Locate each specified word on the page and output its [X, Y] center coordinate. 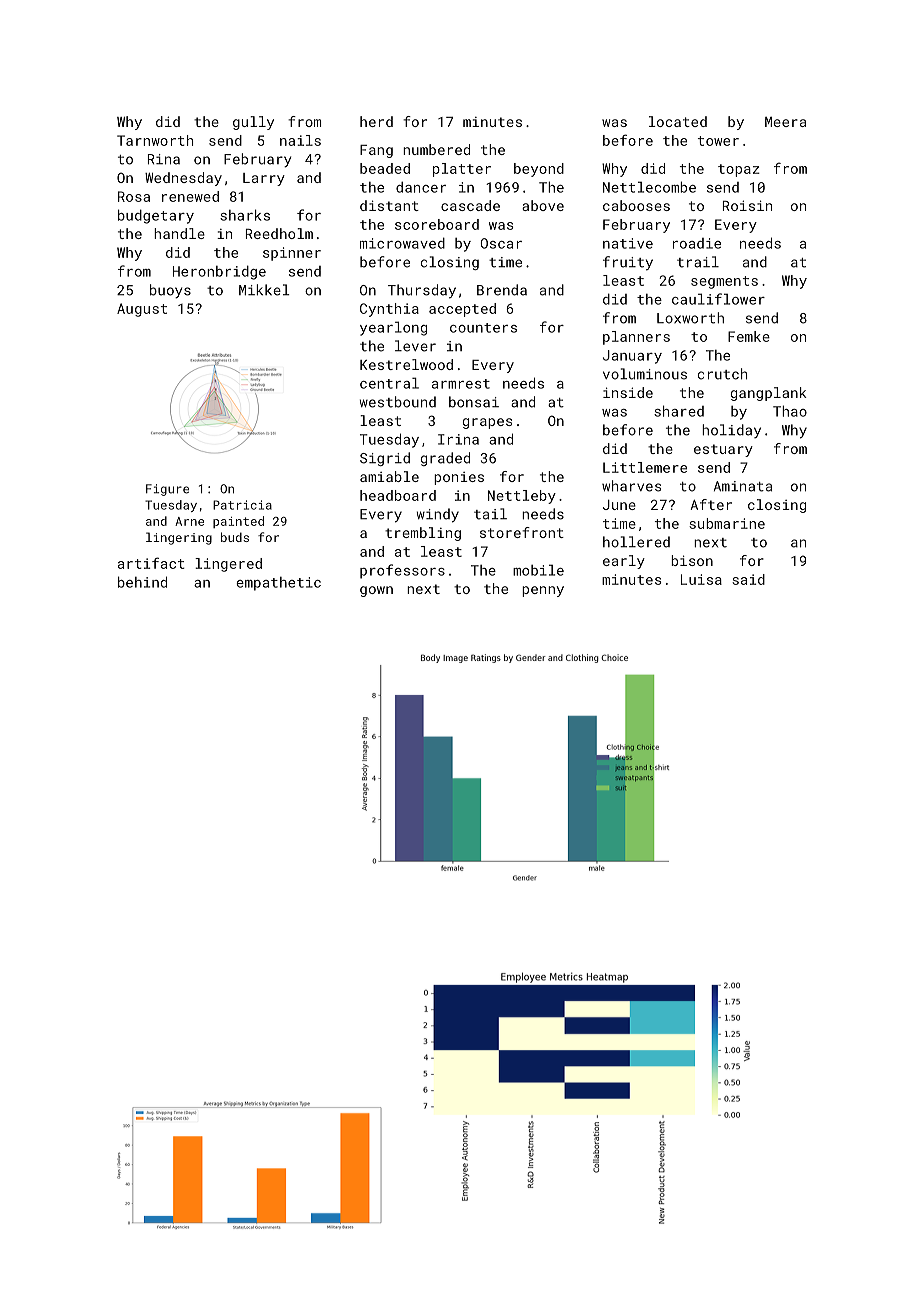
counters [483, 328]
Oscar [501, 243]
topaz [739, 170]
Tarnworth [155, 140]
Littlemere [645, 467]
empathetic [278, 584]
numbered [436, 149]
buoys [170, 291]
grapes [487, 423]
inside [628, 392]
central [389, 383]
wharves [631, 486]
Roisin [747, 205]
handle [179, 233]
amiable [389, 476]
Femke [749, 336]
